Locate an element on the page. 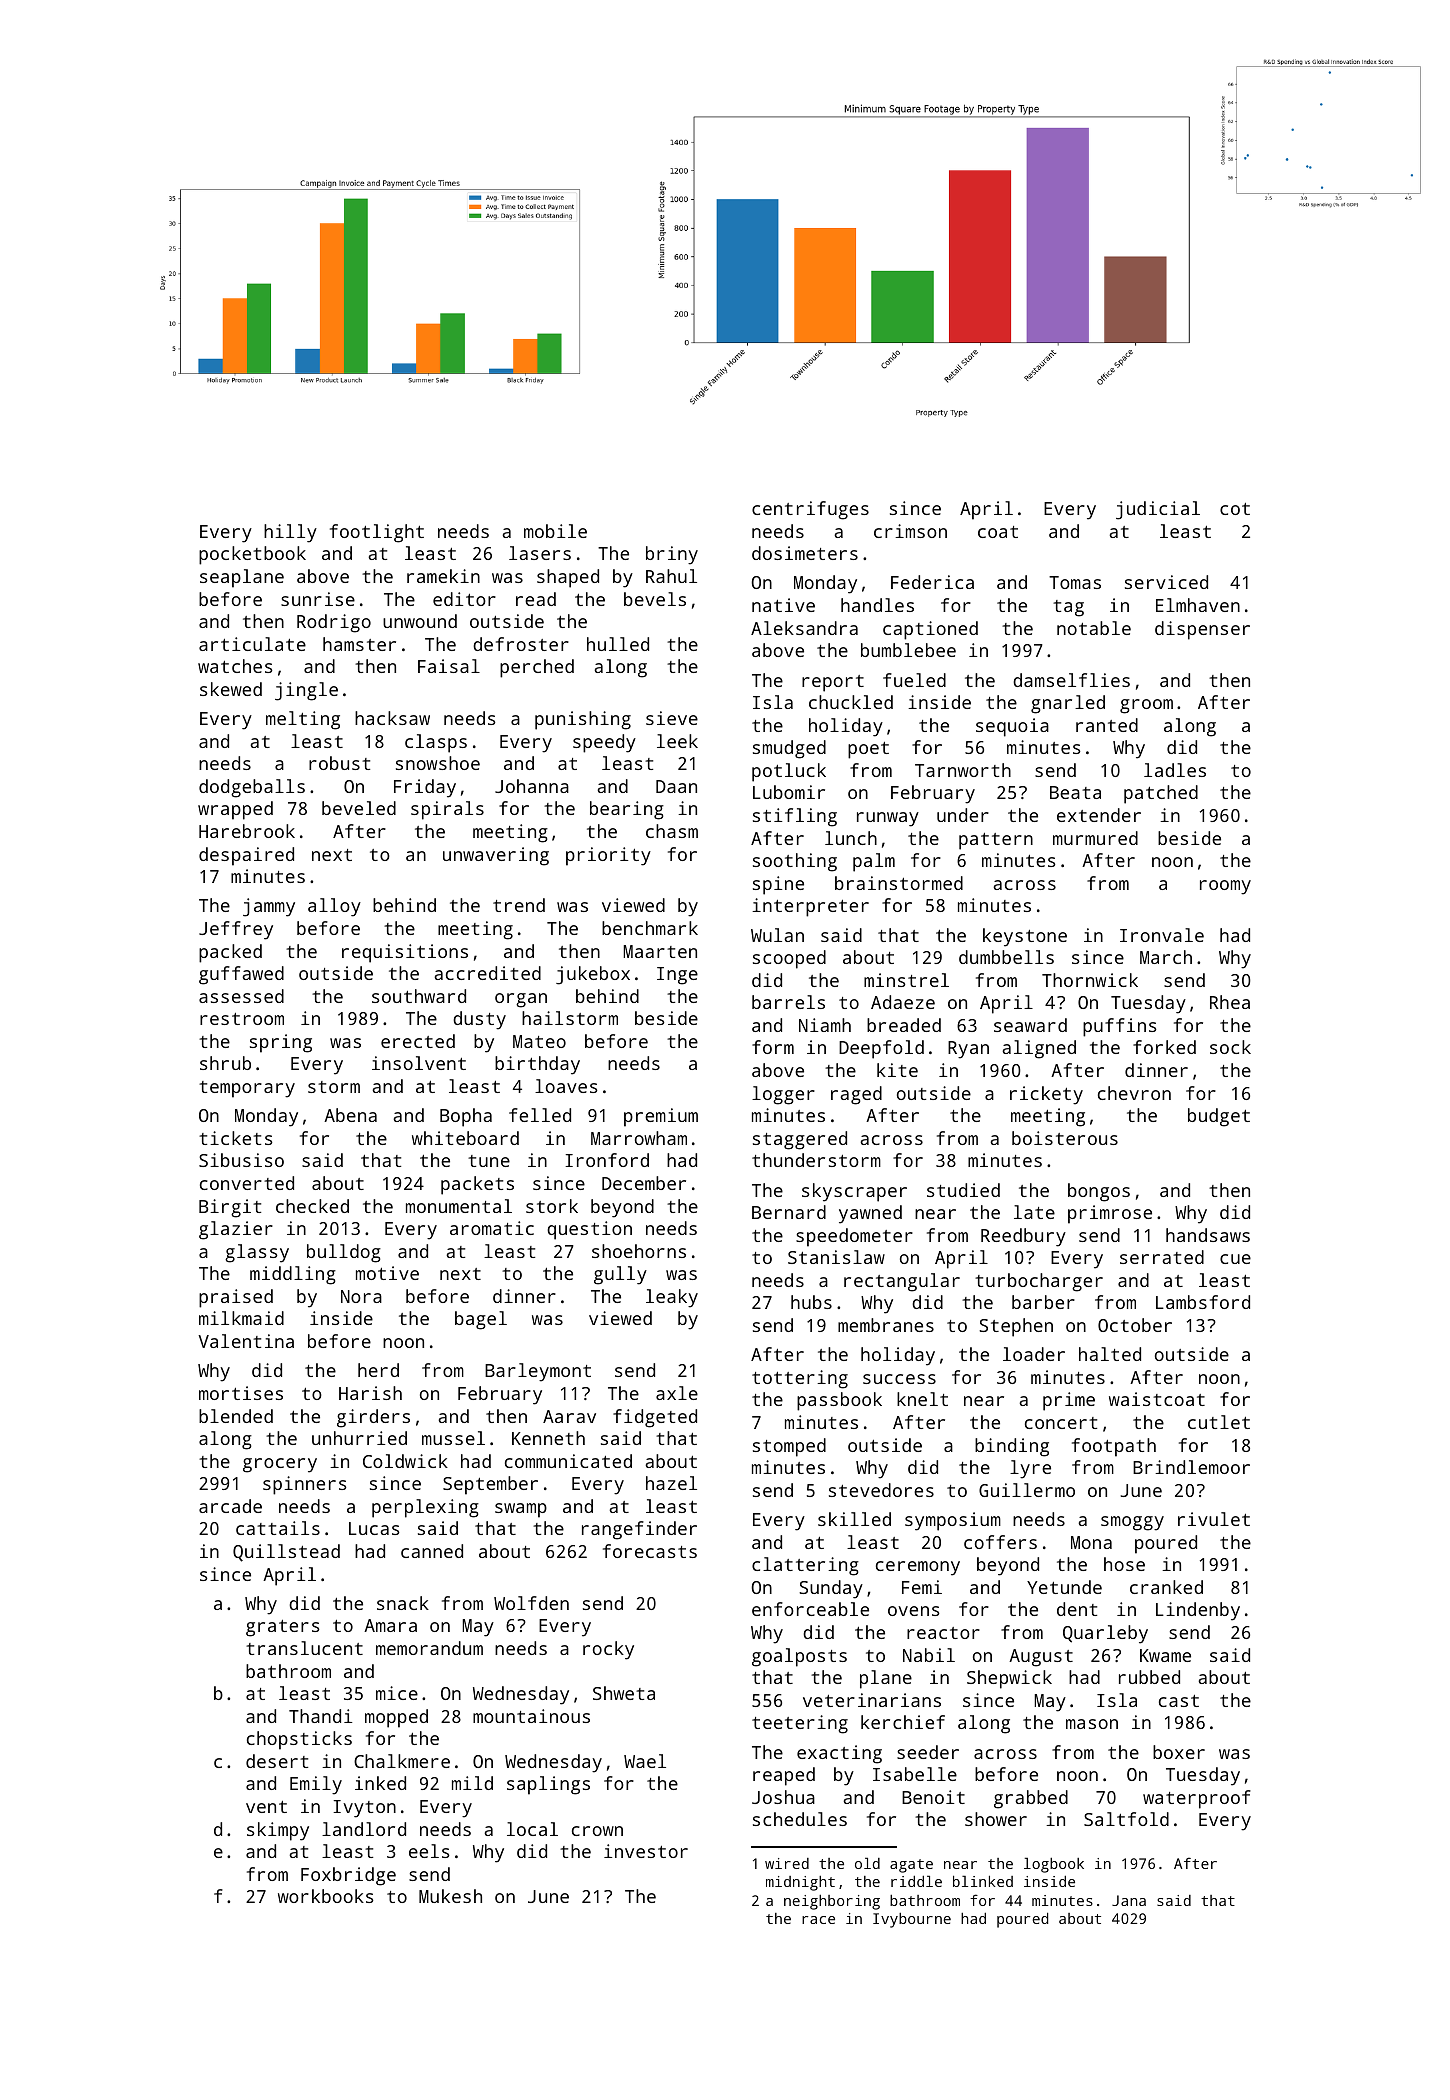 The height and width of the document is (2100, 1450). stomped is located at coordinates (789, 1447).
